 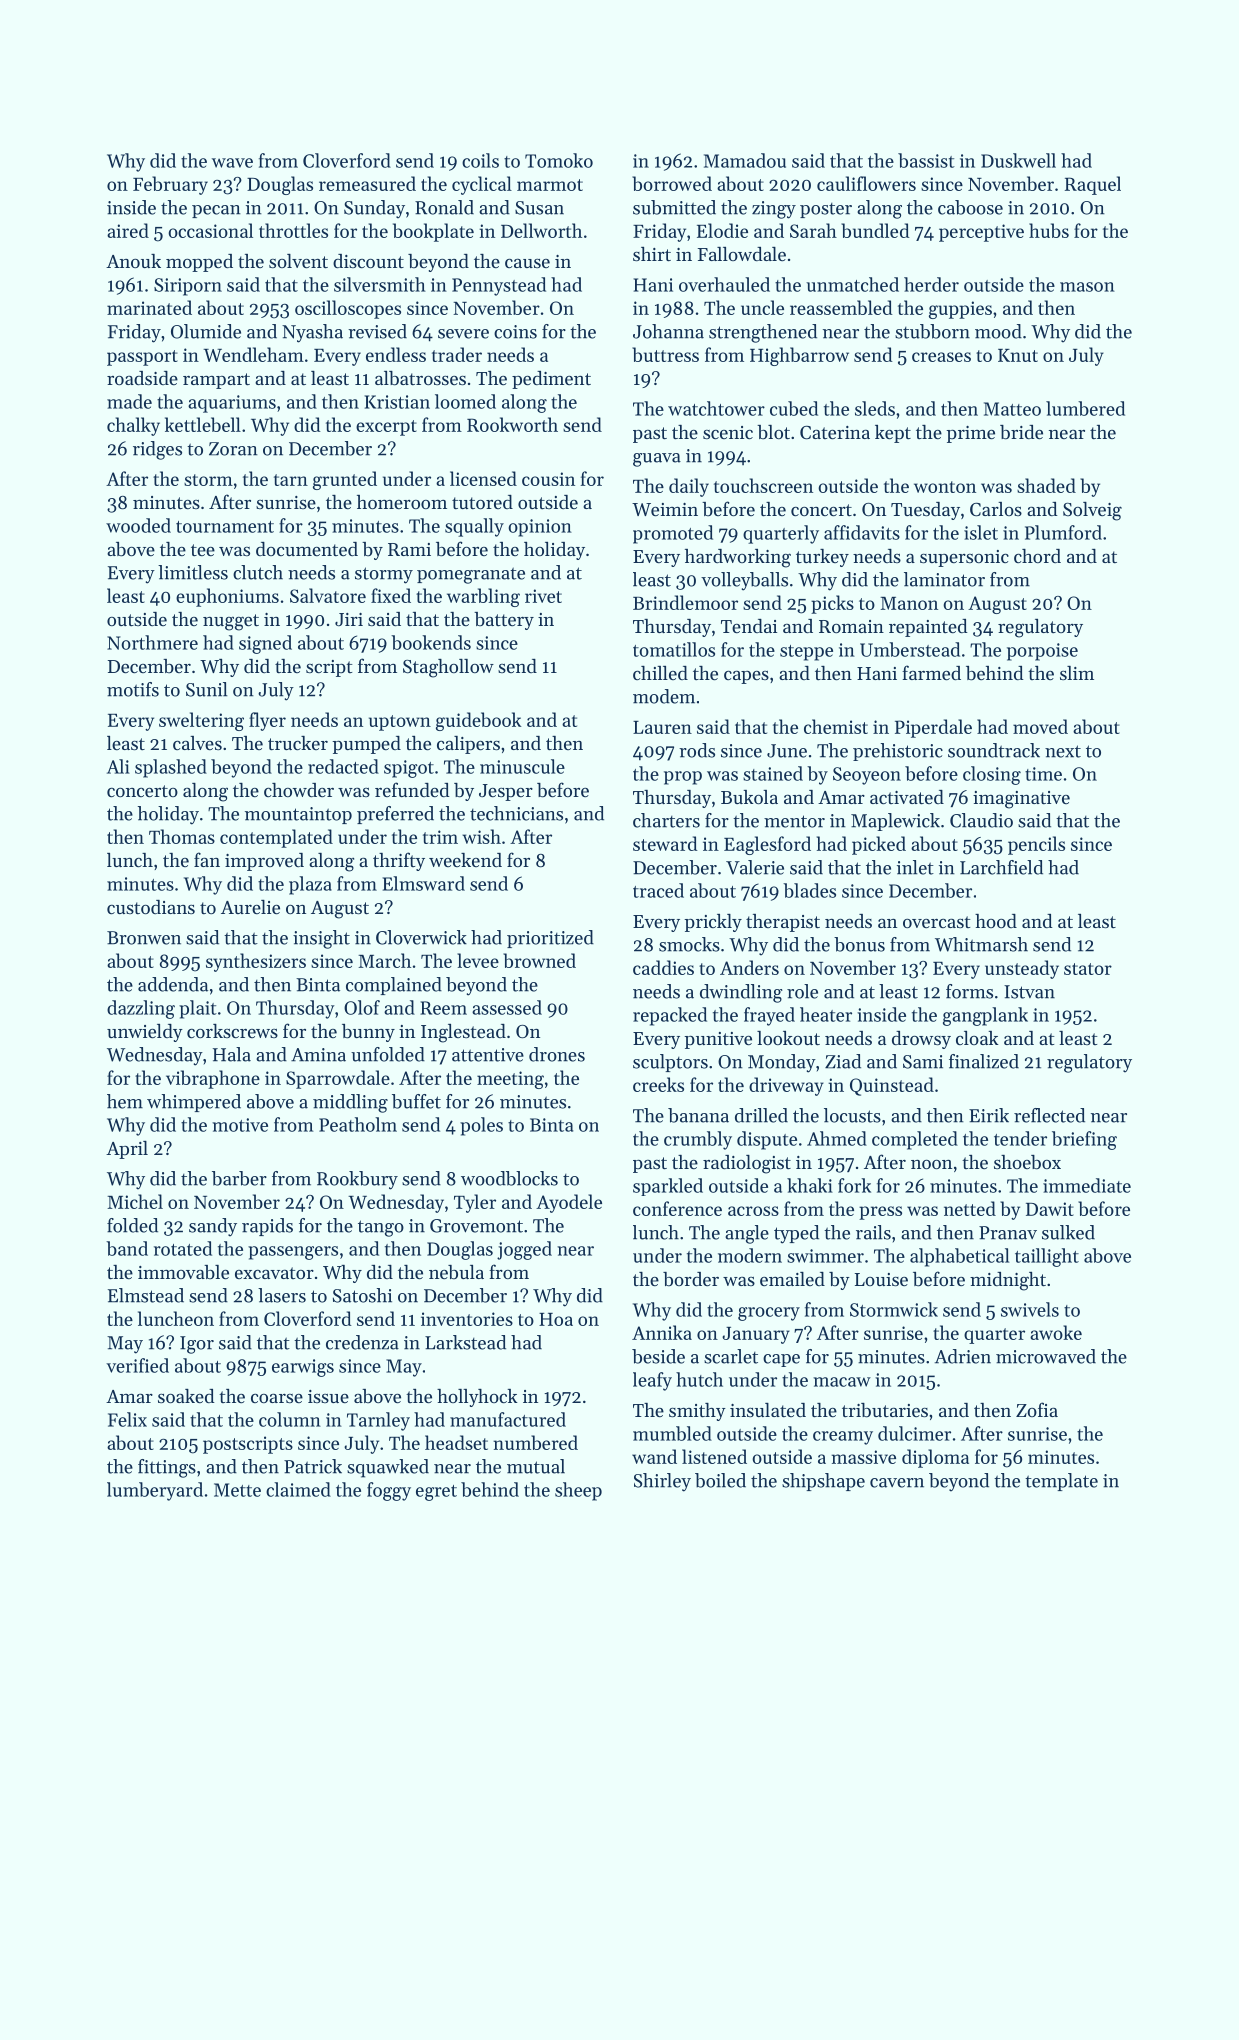 What do you see at coordinates (233, 449) in the screenshot?
I see `Zoran` at bounding box center [233, 449].
